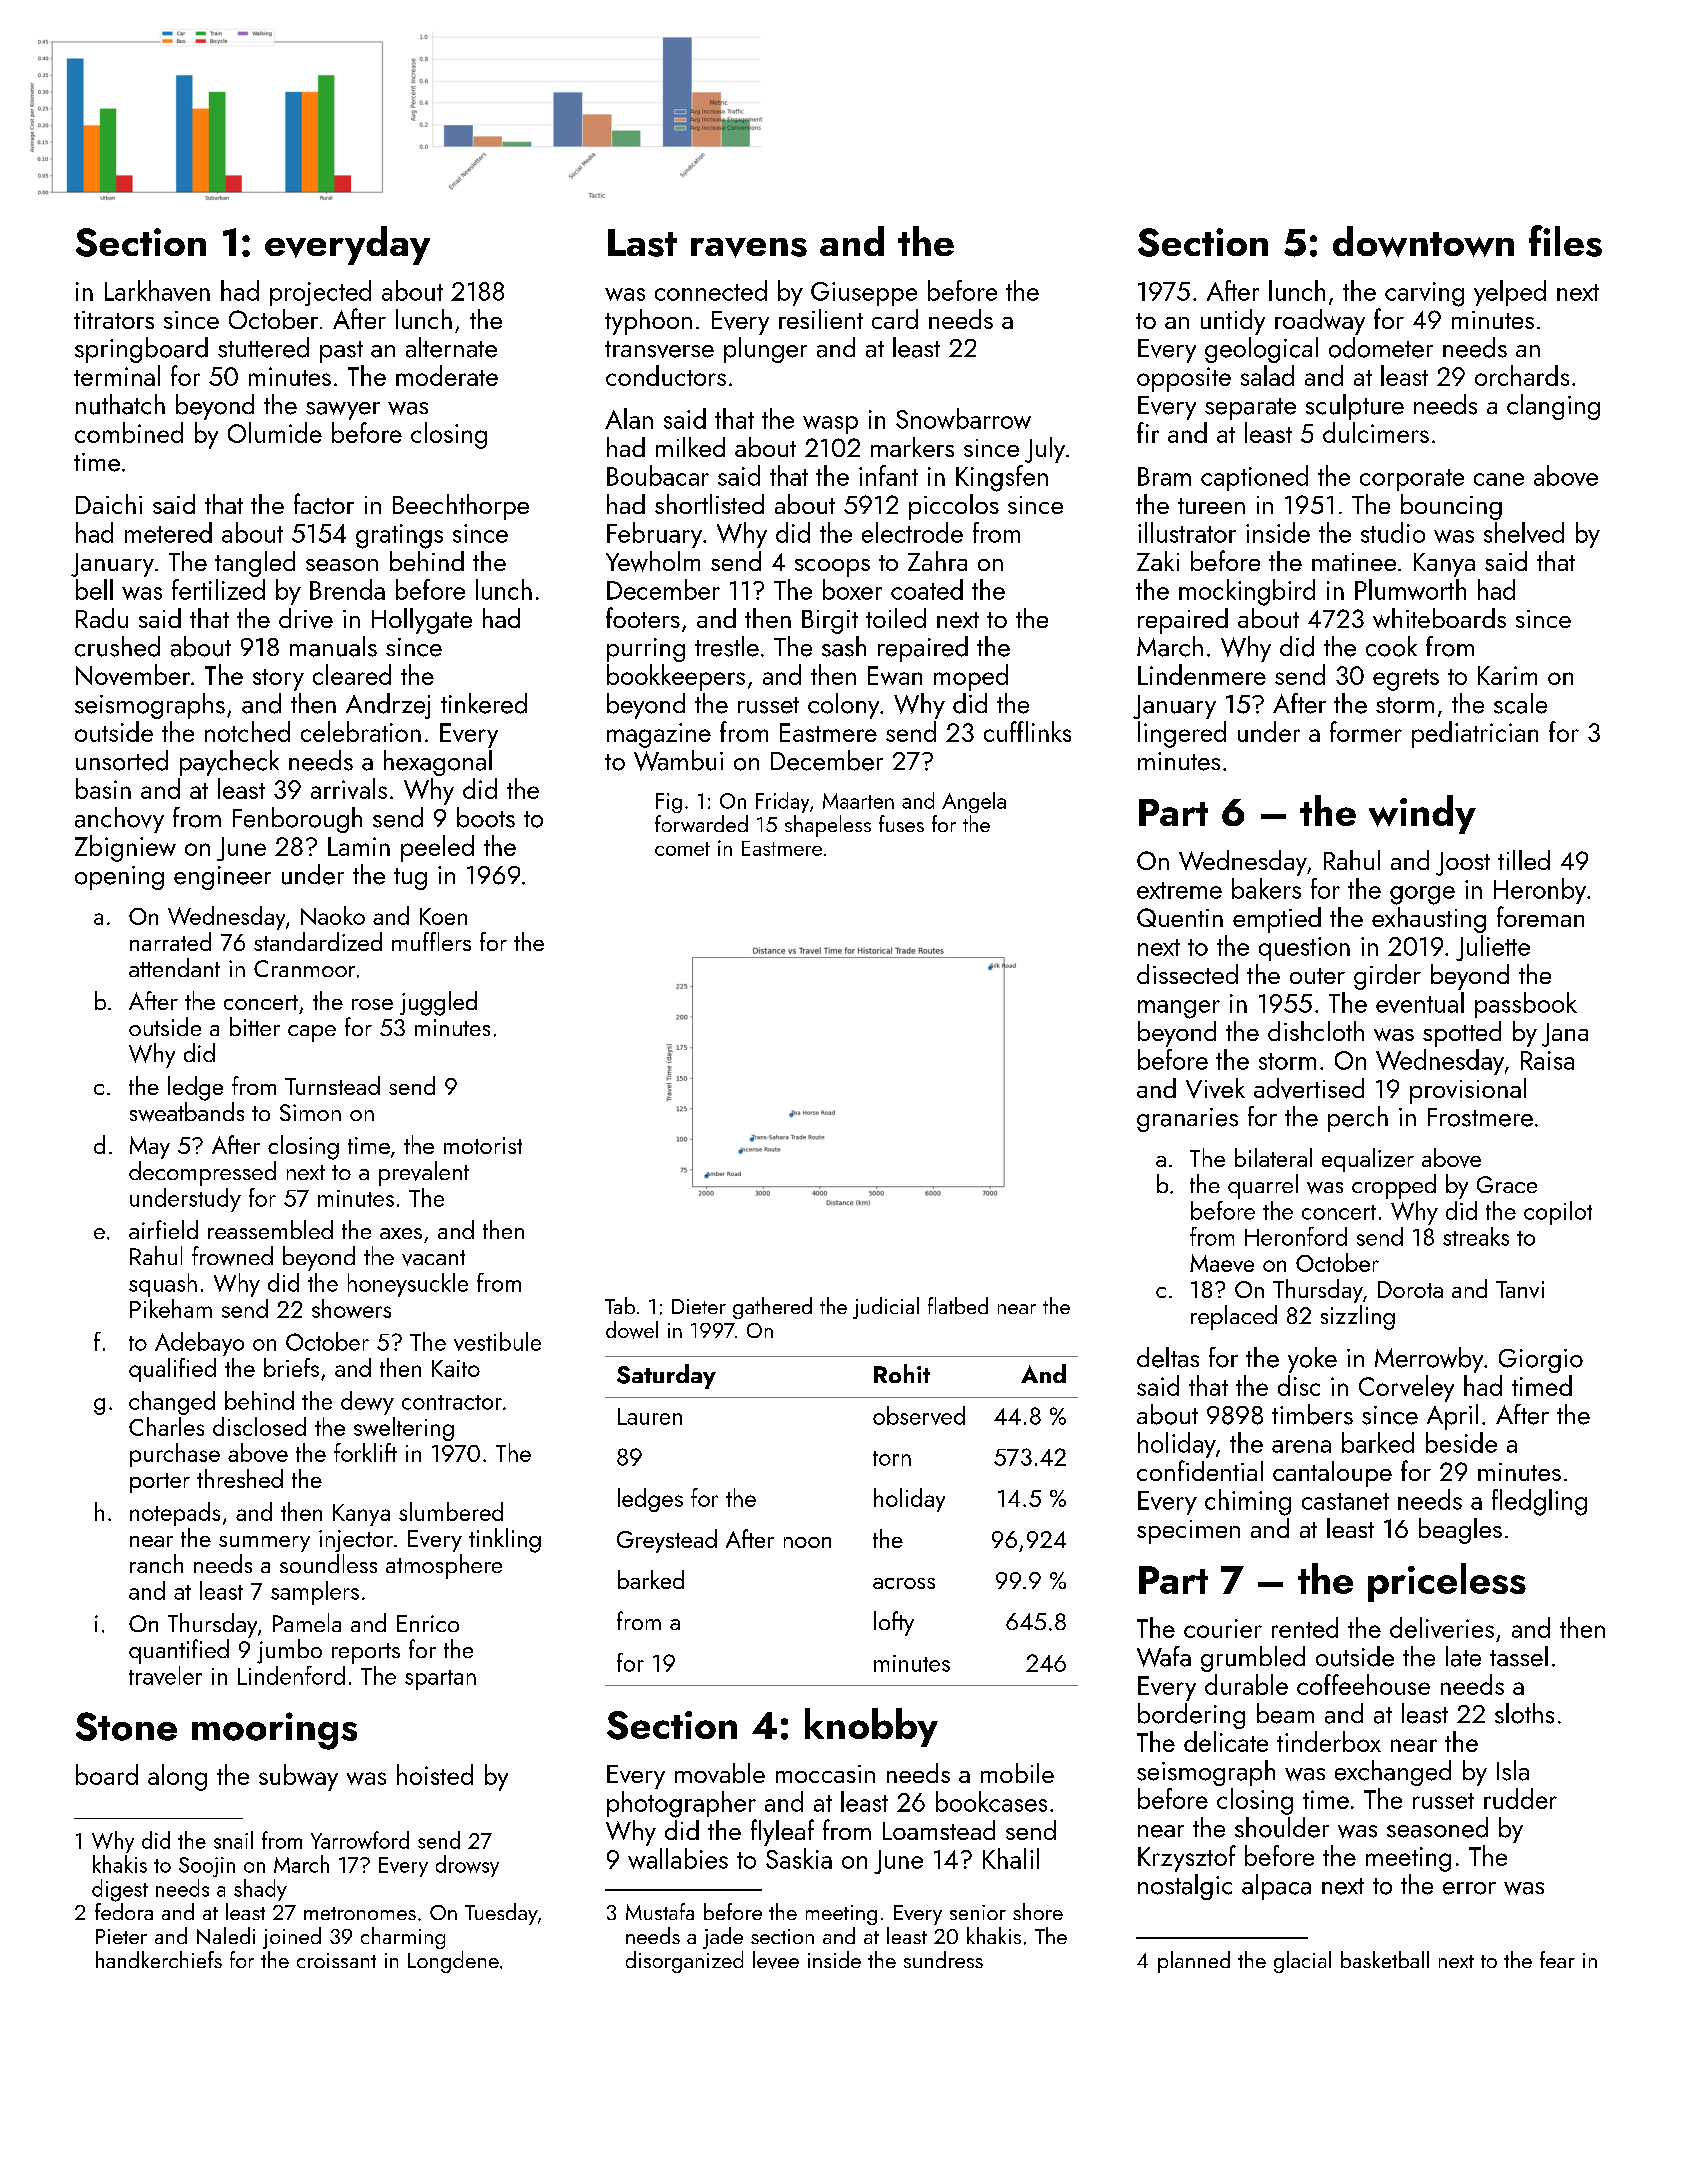 The image size is (1683, 2178). I want to click on Larkhaven, so click(157, 290).
